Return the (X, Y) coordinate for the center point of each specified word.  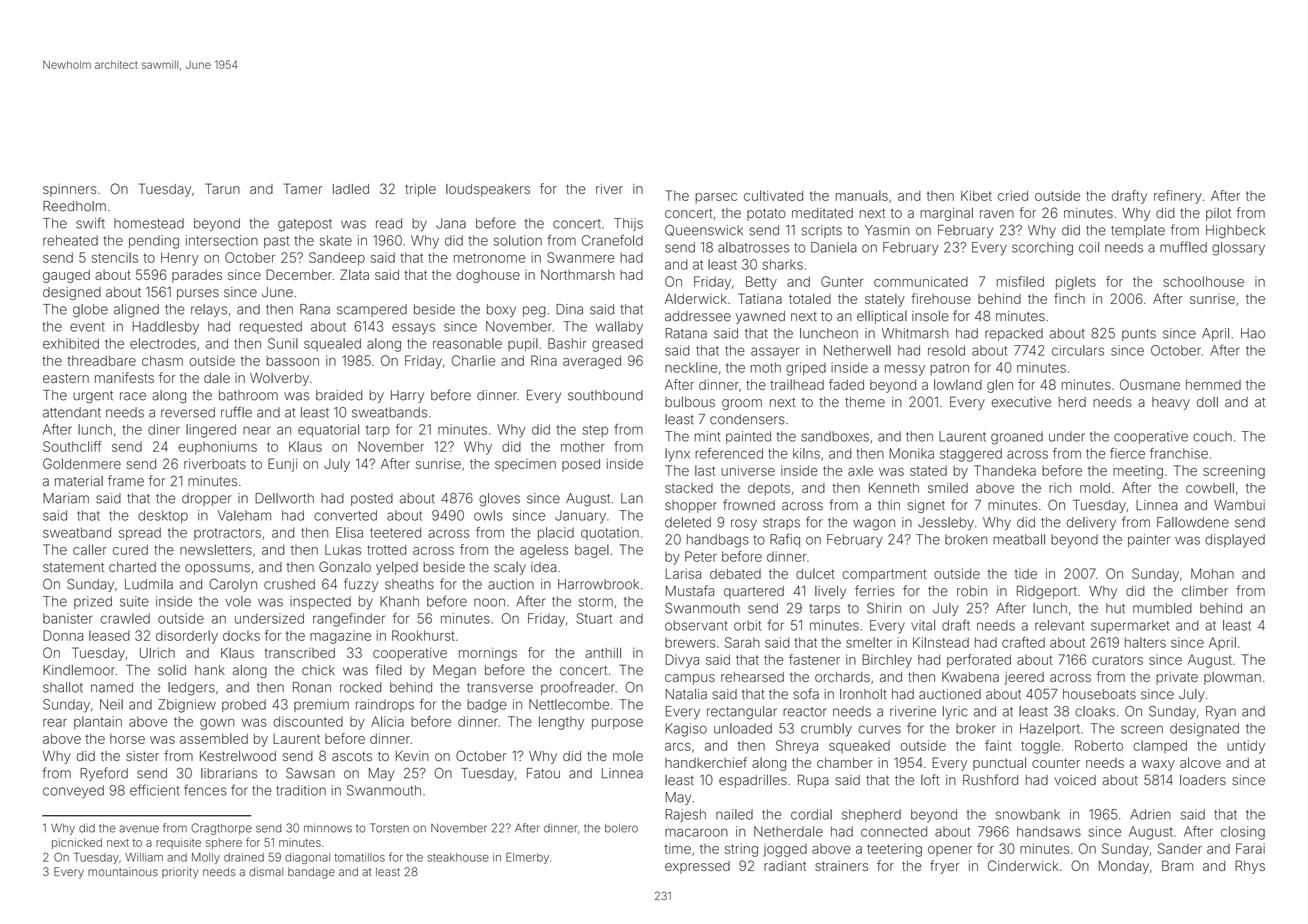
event (87, 327)
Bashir (567, 343)
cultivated (773, 195)
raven (997, 214)
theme (865, 402)
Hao (1253, 333)
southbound (605, 395)
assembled (214, 738)
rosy (744, 524)
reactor (805, 712)
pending (154, 242)
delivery (1091, 523)
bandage (311, 873)
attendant (72, 412)
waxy (1158, 765)
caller (90, 549)
